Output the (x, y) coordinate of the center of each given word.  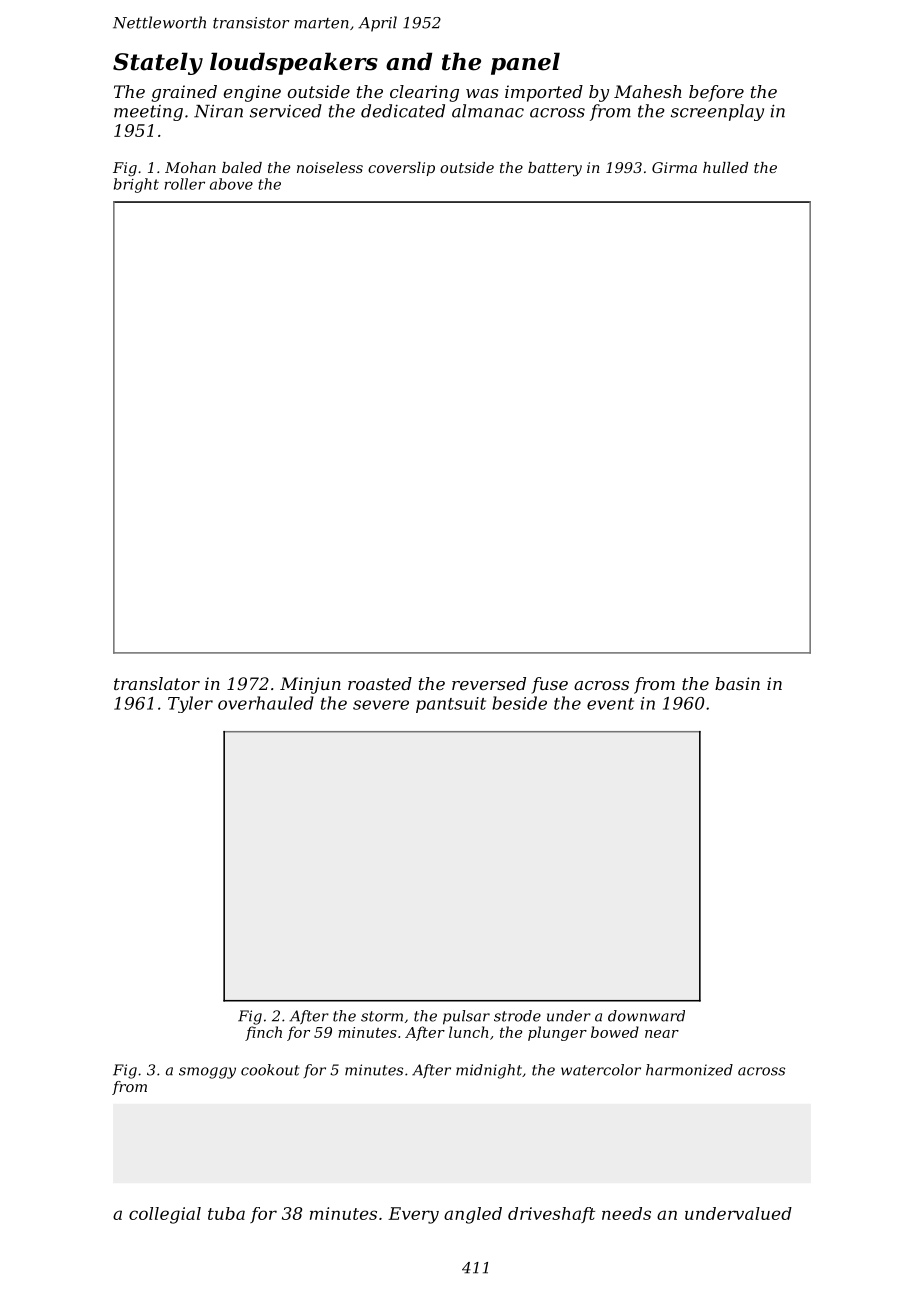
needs (626, 1213)
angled (473, 1215)
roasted (380, 683)
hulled (725, 167)
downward (646, 1016)
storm (382, 1016)
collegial (165, 1215)
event (610, 704)
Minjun (310, 685)
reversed (489, 683)
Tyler (190, 704)
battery (555, 169)
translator (157, 683)
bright (136, 185)
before (716, 93)
